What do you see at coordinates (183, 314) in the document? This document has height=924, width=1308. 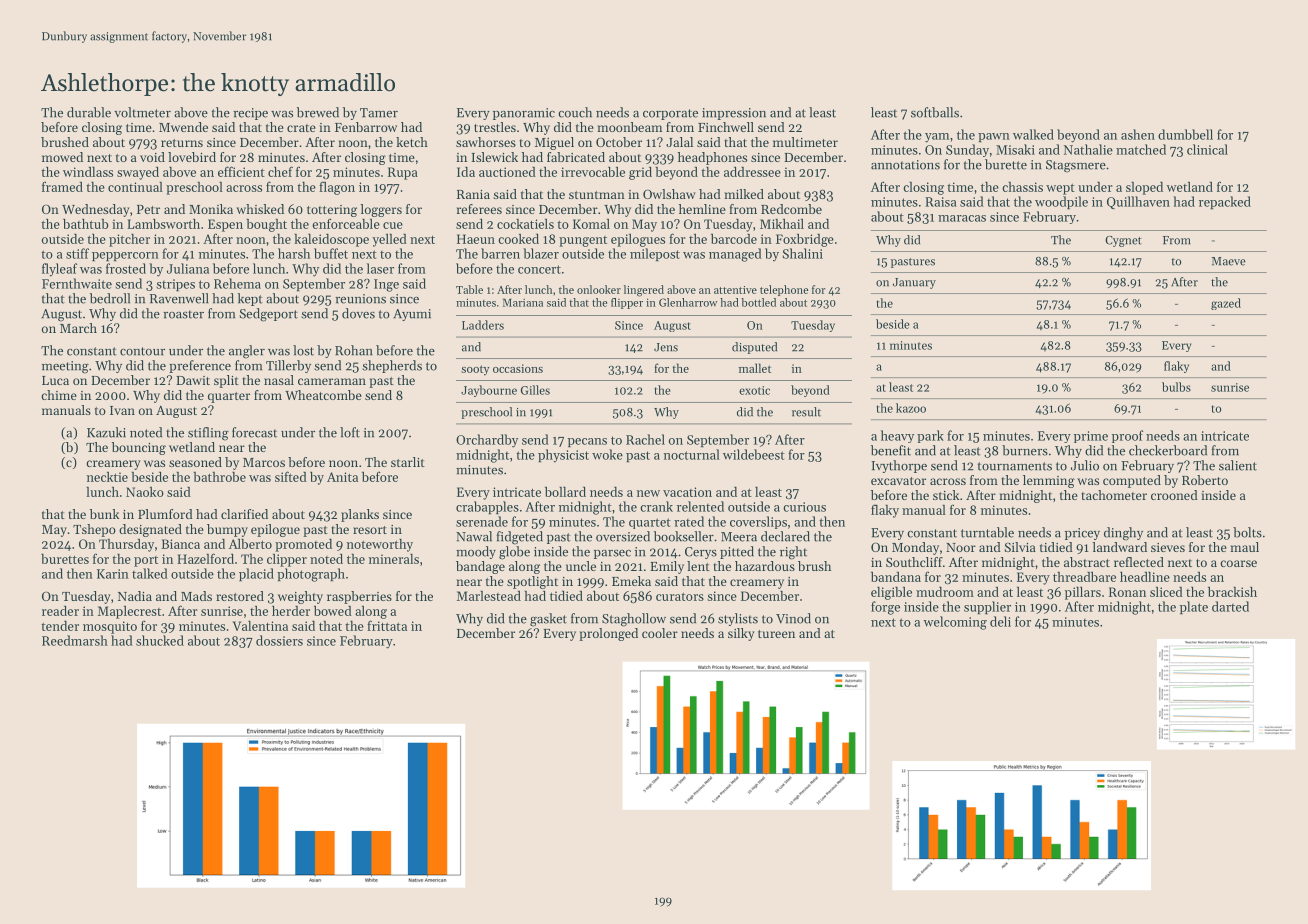 I see `roaster` at bounding box center [183, 314].
